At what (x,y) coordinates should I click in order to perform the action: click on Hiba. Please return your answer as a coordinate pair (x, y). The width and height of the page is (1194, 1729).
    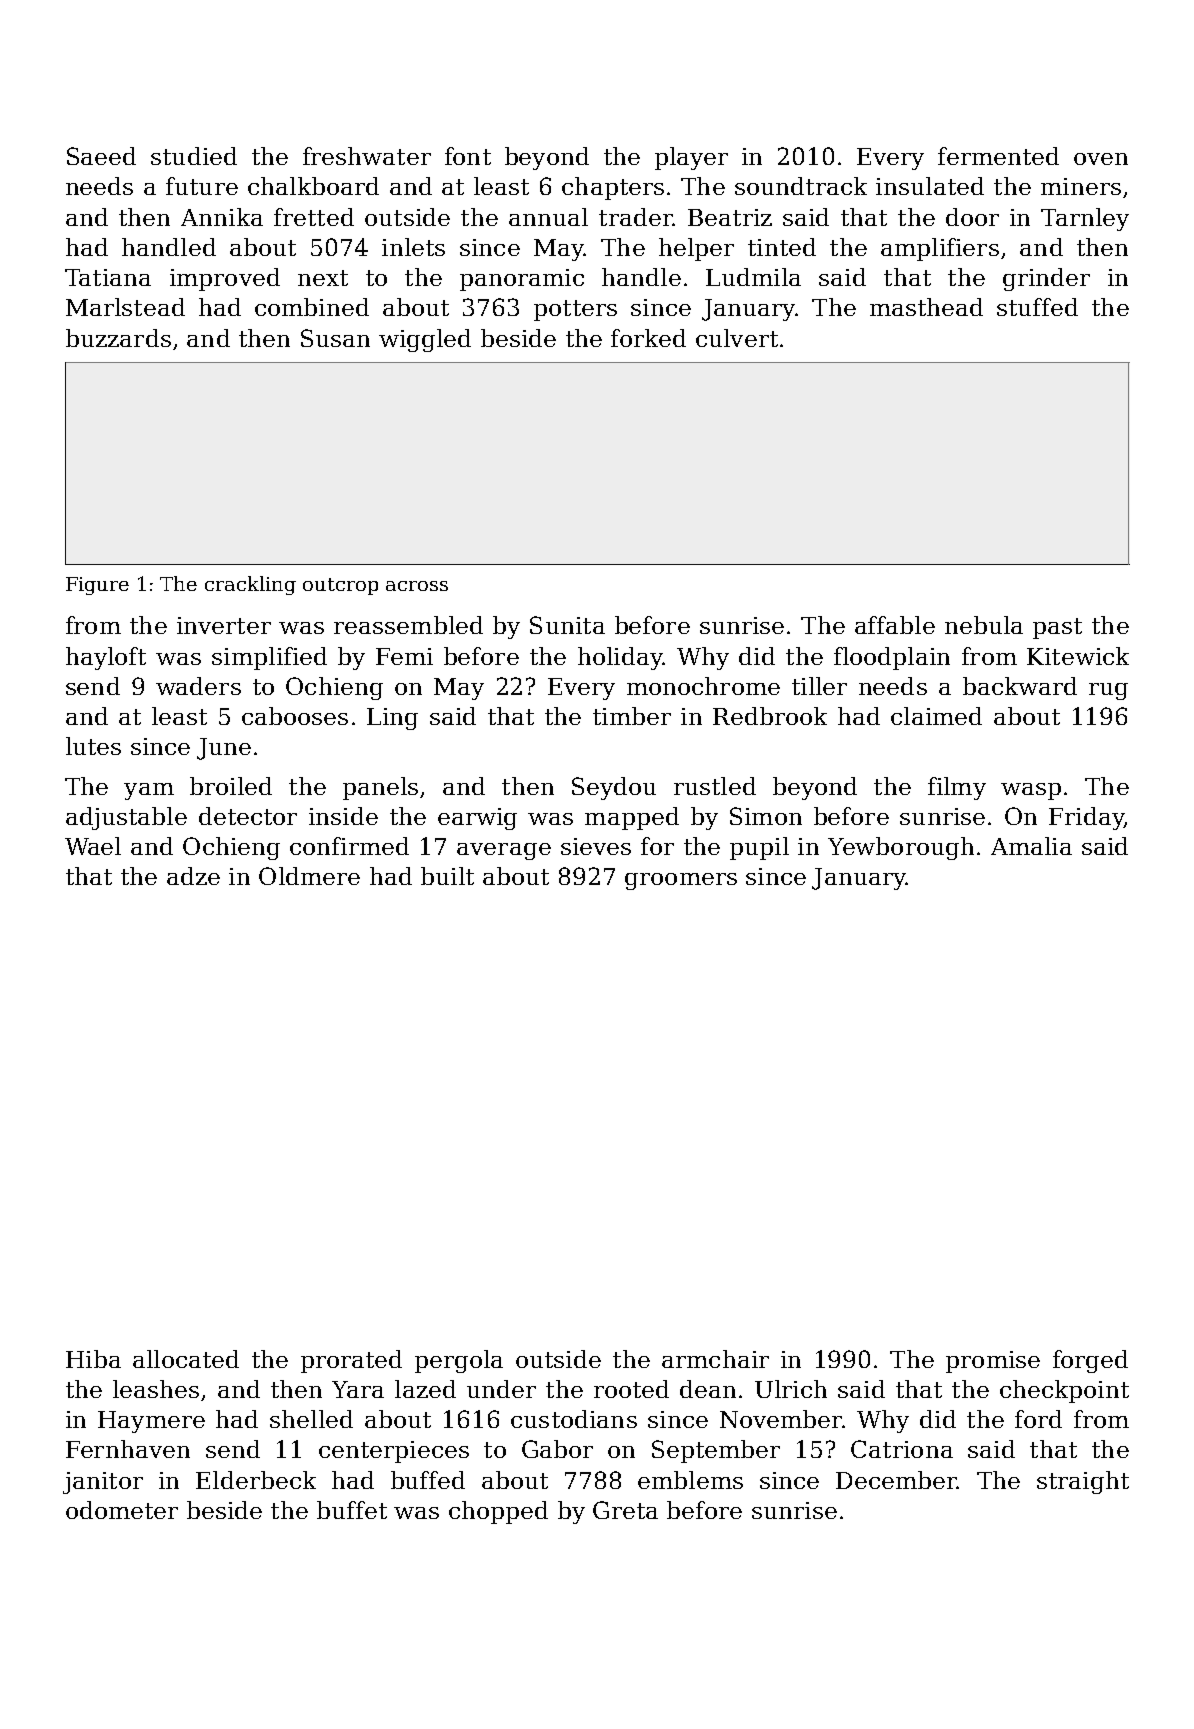
    Looking at the image, I should click on (93, 1359).
